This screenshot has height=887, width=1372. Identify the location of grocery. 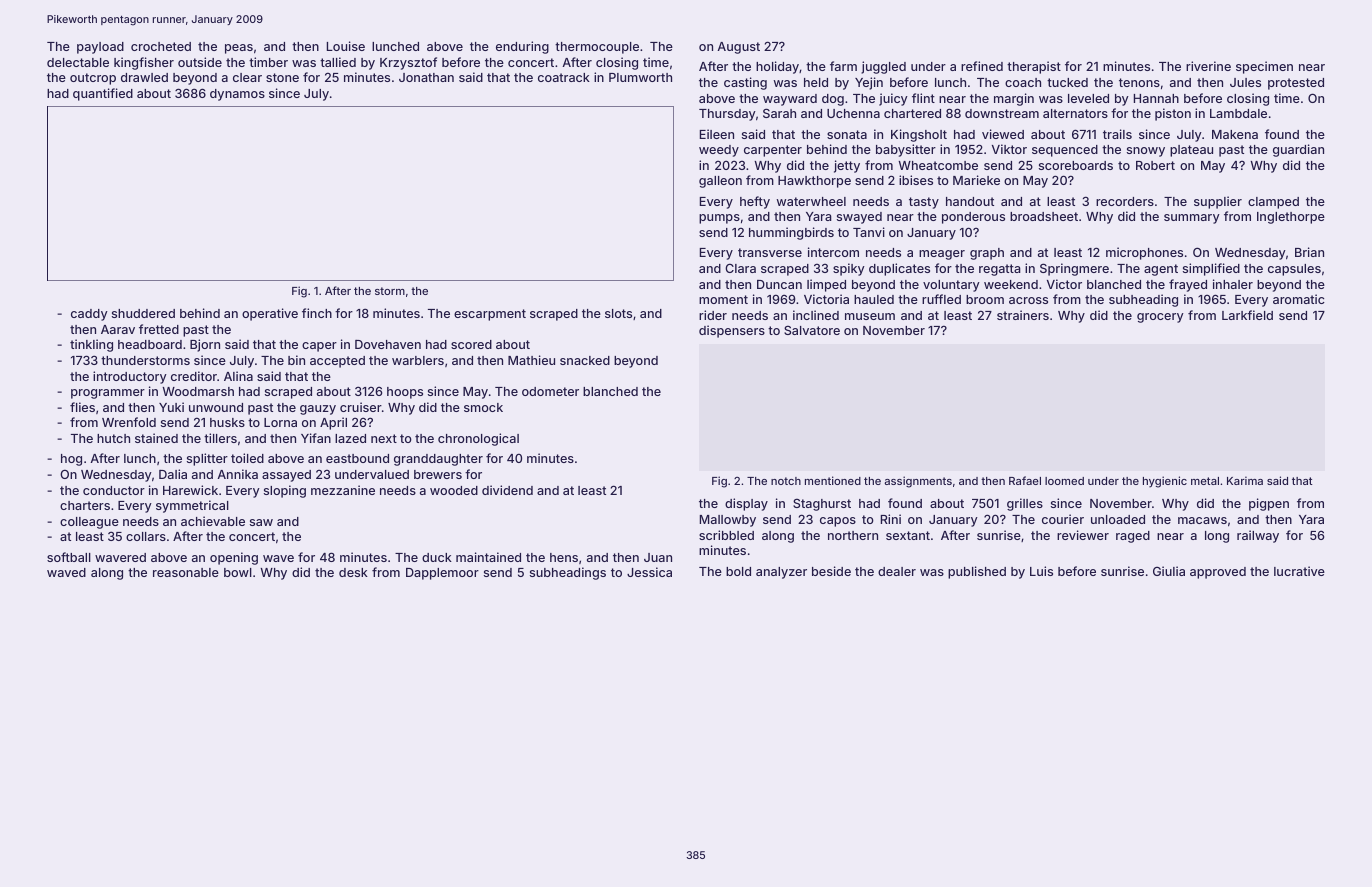
(1160, 318).
